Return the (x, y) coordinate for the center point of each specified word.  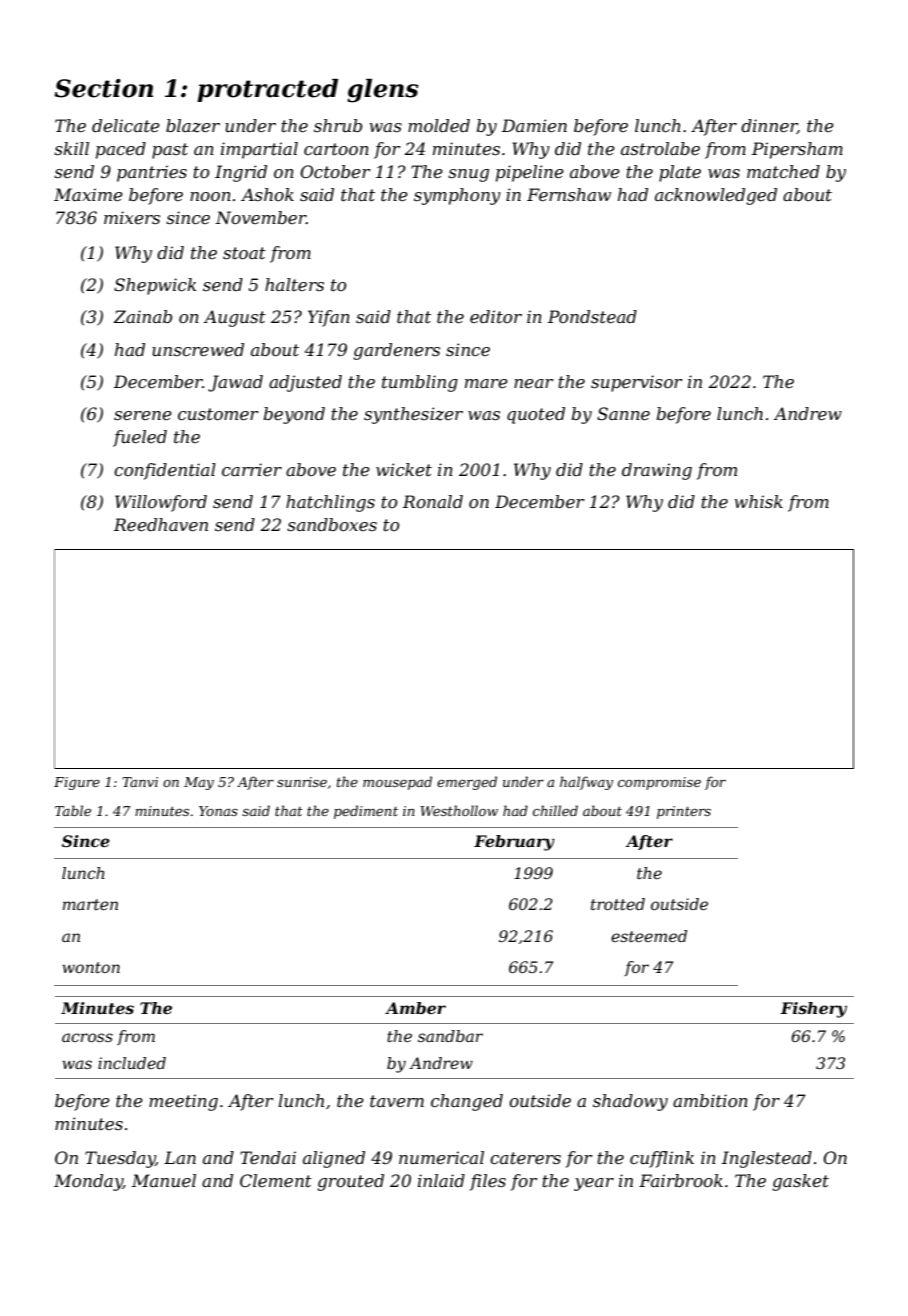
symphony (457, 196)
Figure (77, 783)
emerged (467, 783)
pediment (366, 812)
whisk (758, 501)
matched (783, 171)
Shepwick (155, 286)
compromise (659, 783)
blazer (193, 126)
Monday (88, 1182)
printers (684, 812)
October (335, 171)
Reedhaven (161, 524)
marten (90, 904)
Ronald (433, 501)
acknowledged (716, 196)
